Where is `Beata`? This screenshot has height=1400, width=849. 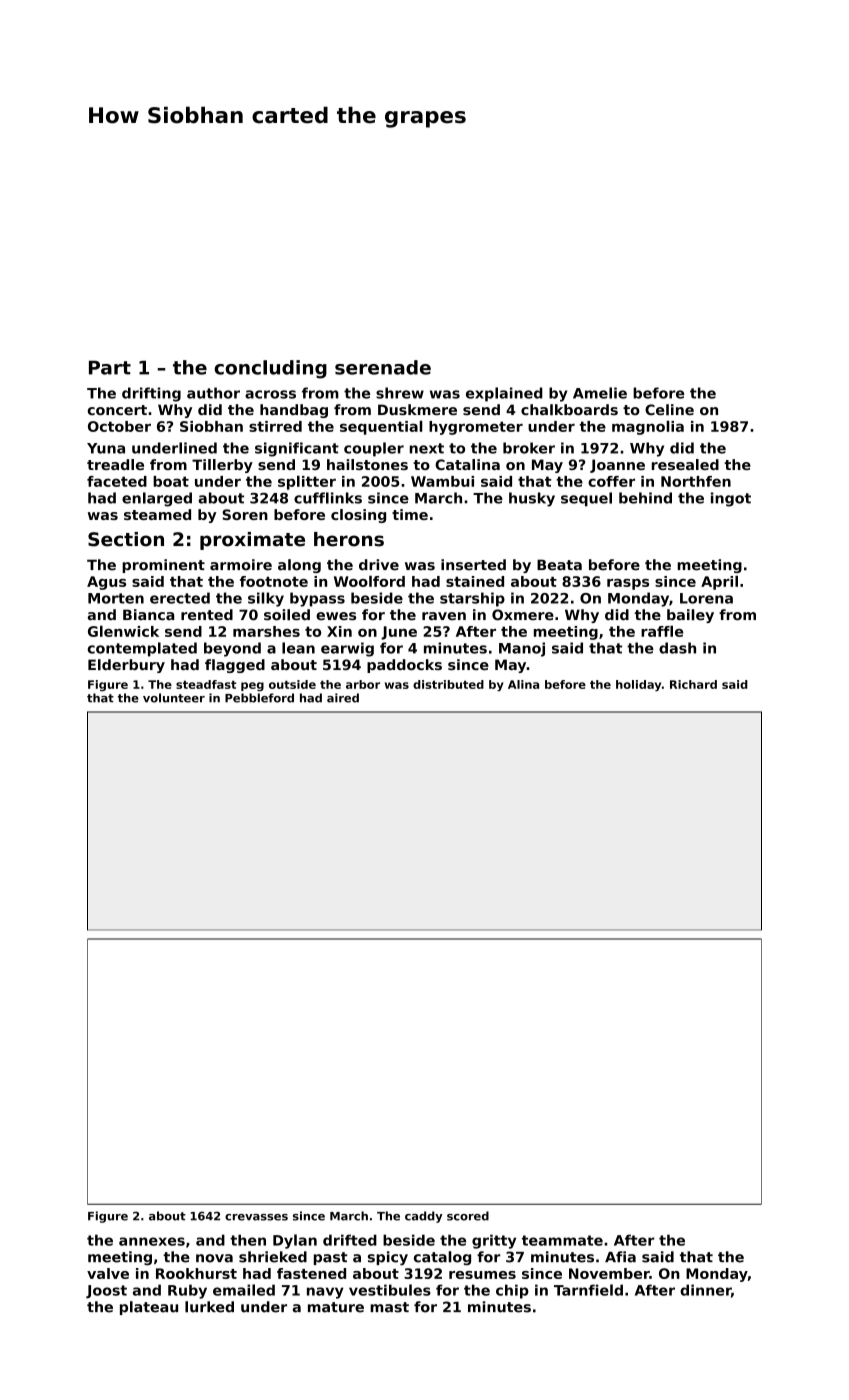 Beata is located at coordinates (559, 565).
